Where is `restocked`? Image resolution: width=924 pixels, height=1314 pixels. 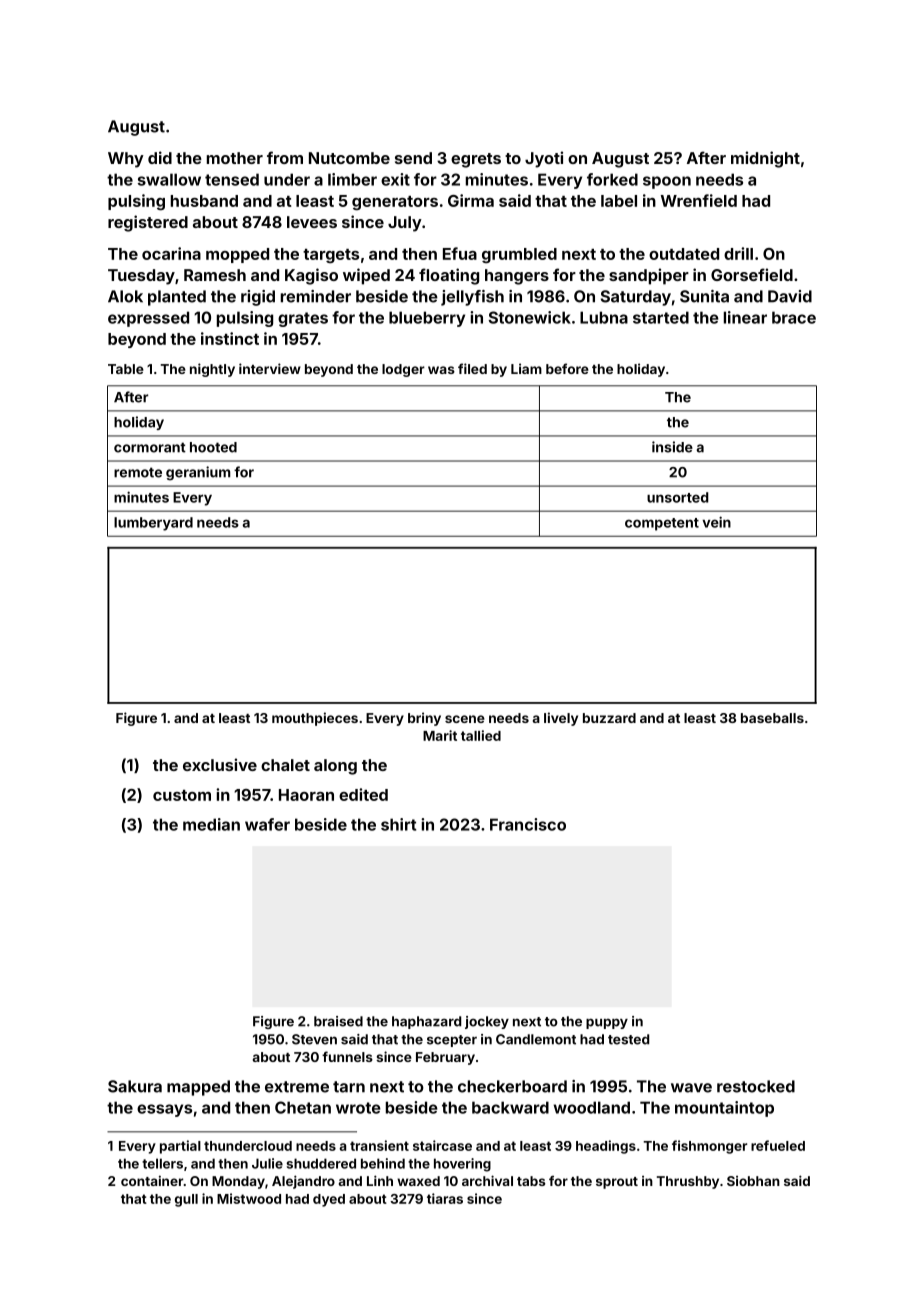 restocked is located at coordinates (756, 1086).
